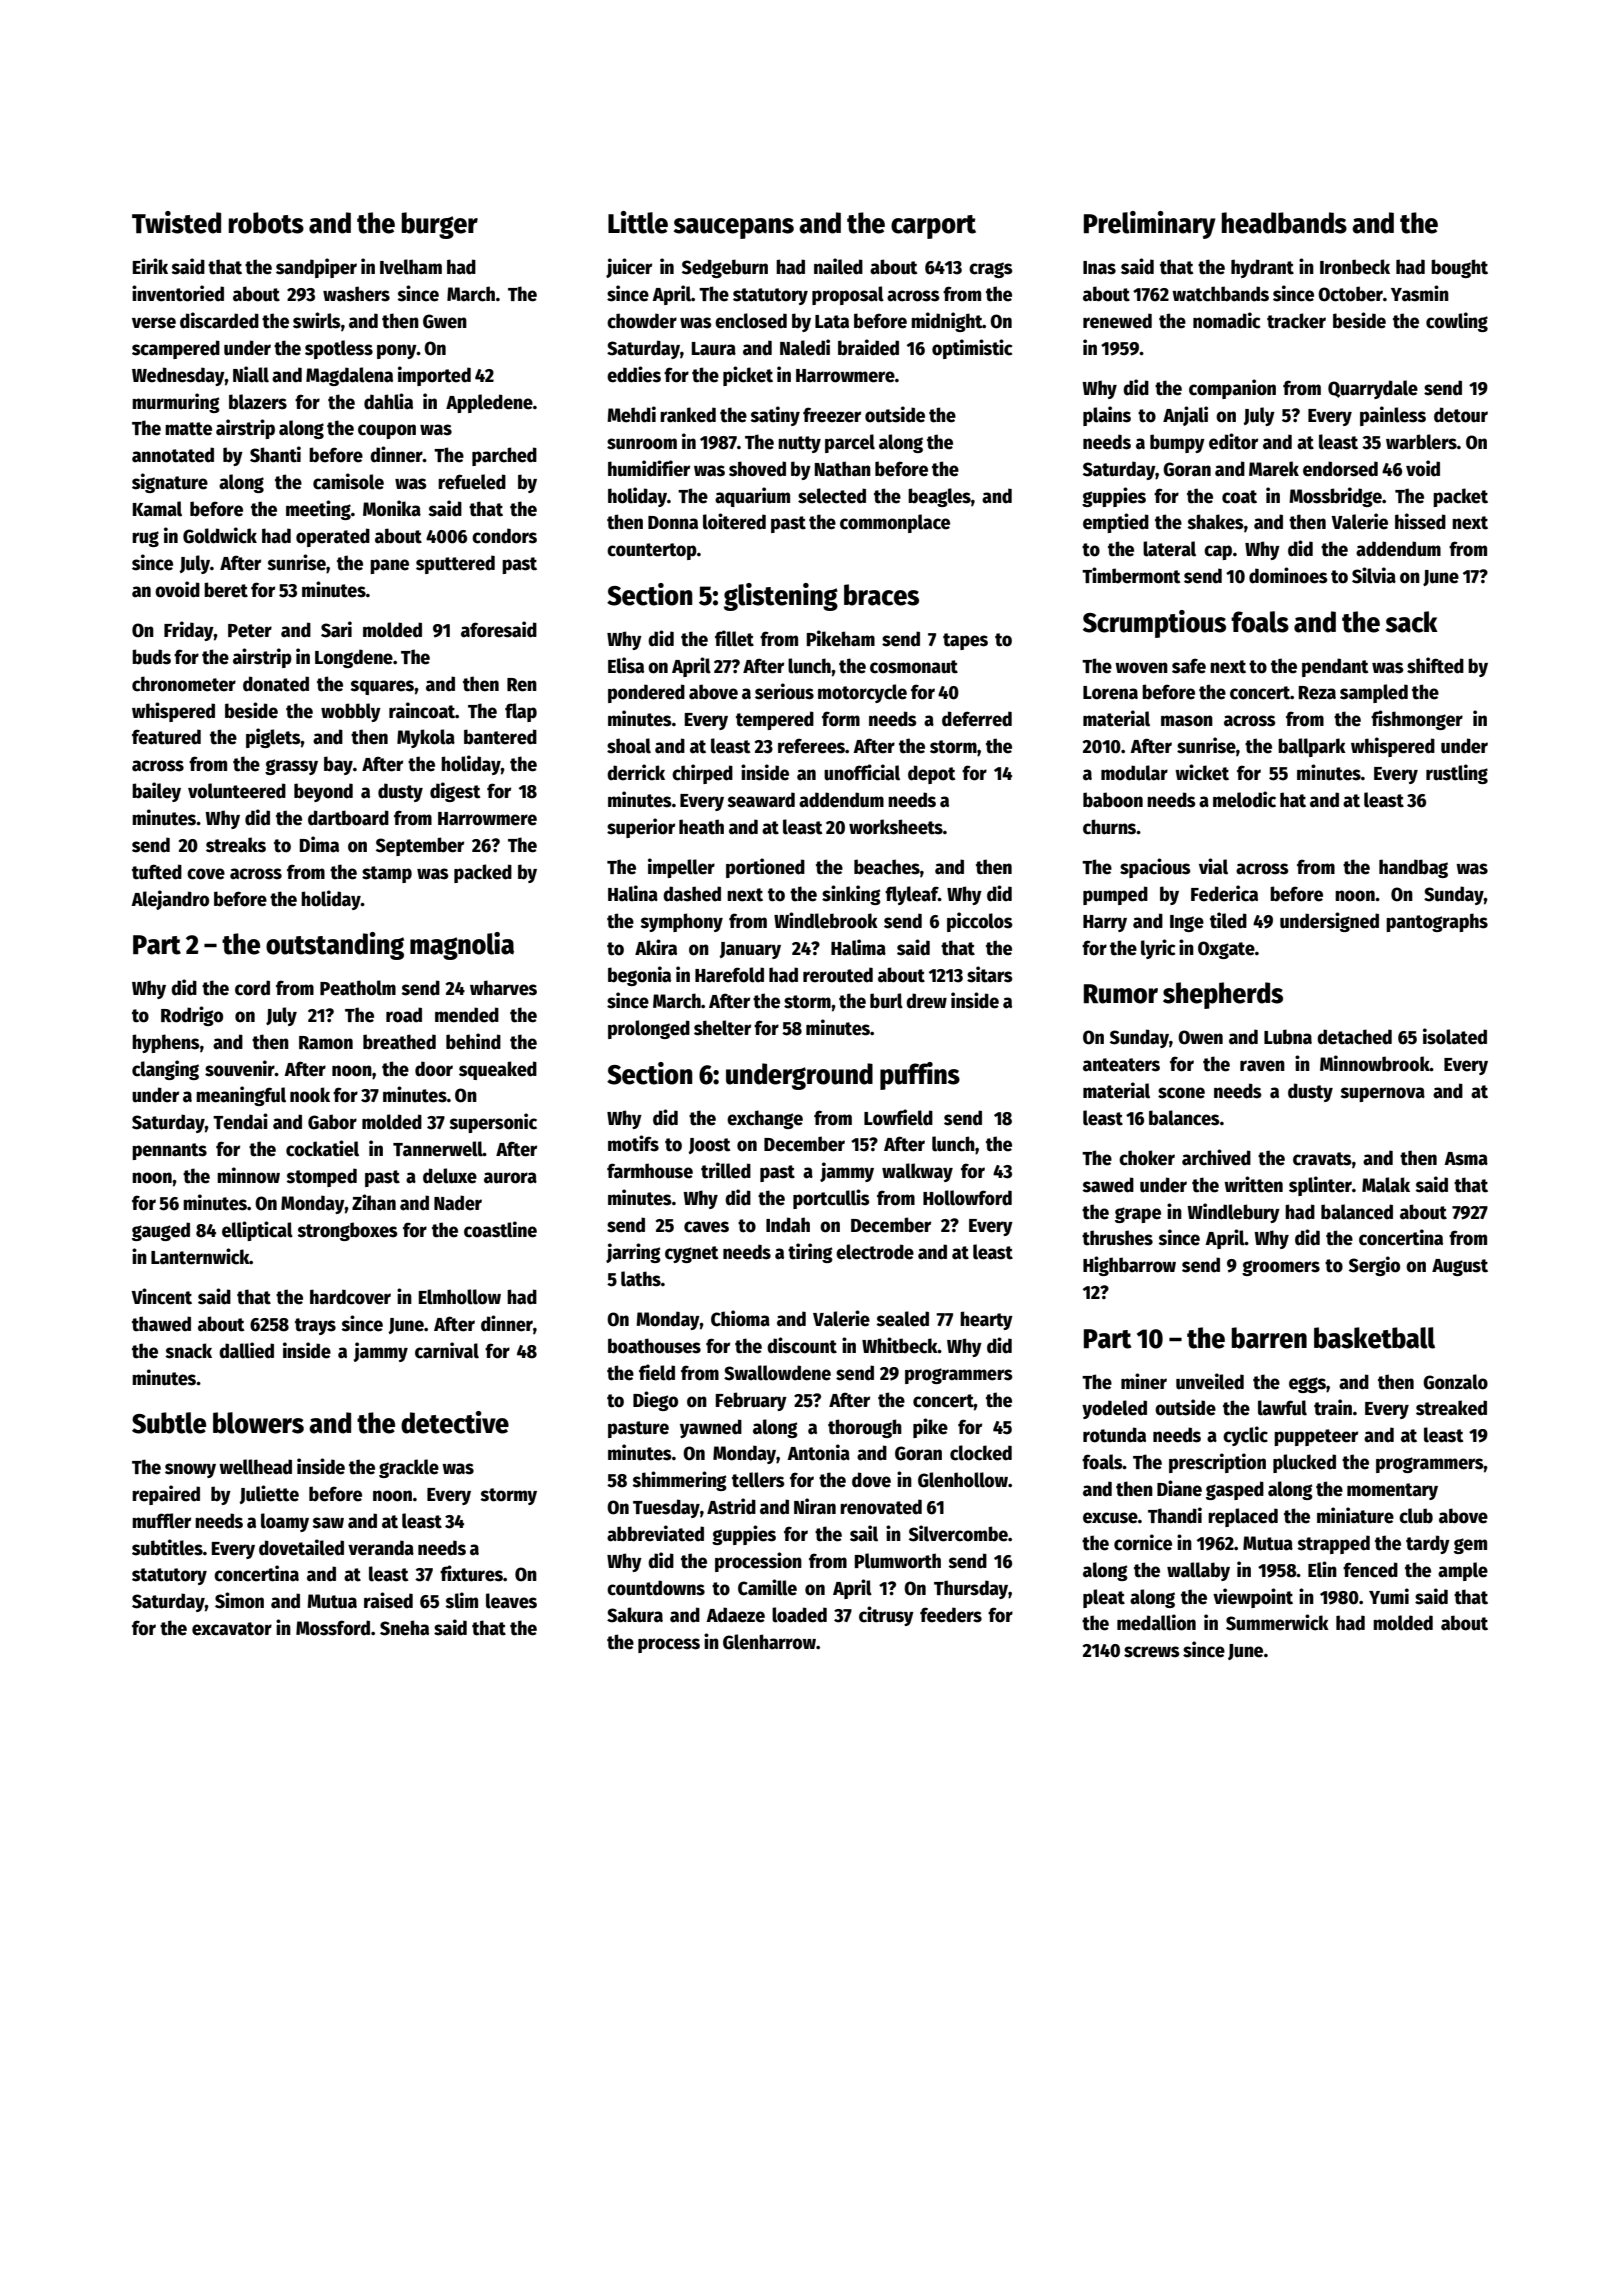  What do you see at coordinates (748, 376) in the page?
I see `picket` at bounding box center [748, 376].
